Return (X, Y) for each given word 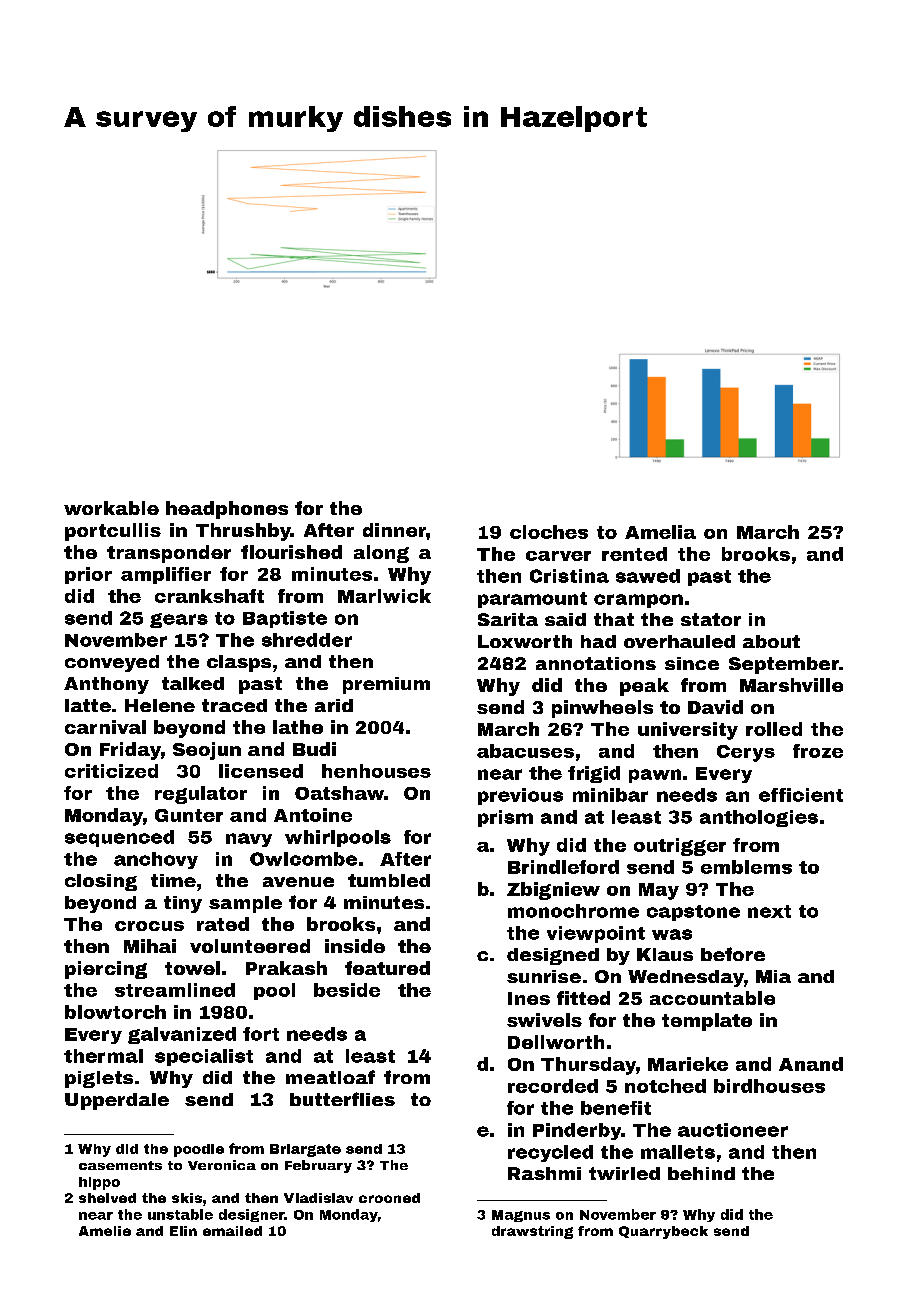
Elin (183, 1231)
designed (553, 956)
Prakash (286, 968)
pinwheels (602, 709)
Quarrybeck (663, 1232)
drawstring (532, 1232)
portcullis (113, 532)
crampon (638, 601)
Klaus (665, 954)
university (688, 731)
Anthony (106, 685)
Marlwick (384, 596)
